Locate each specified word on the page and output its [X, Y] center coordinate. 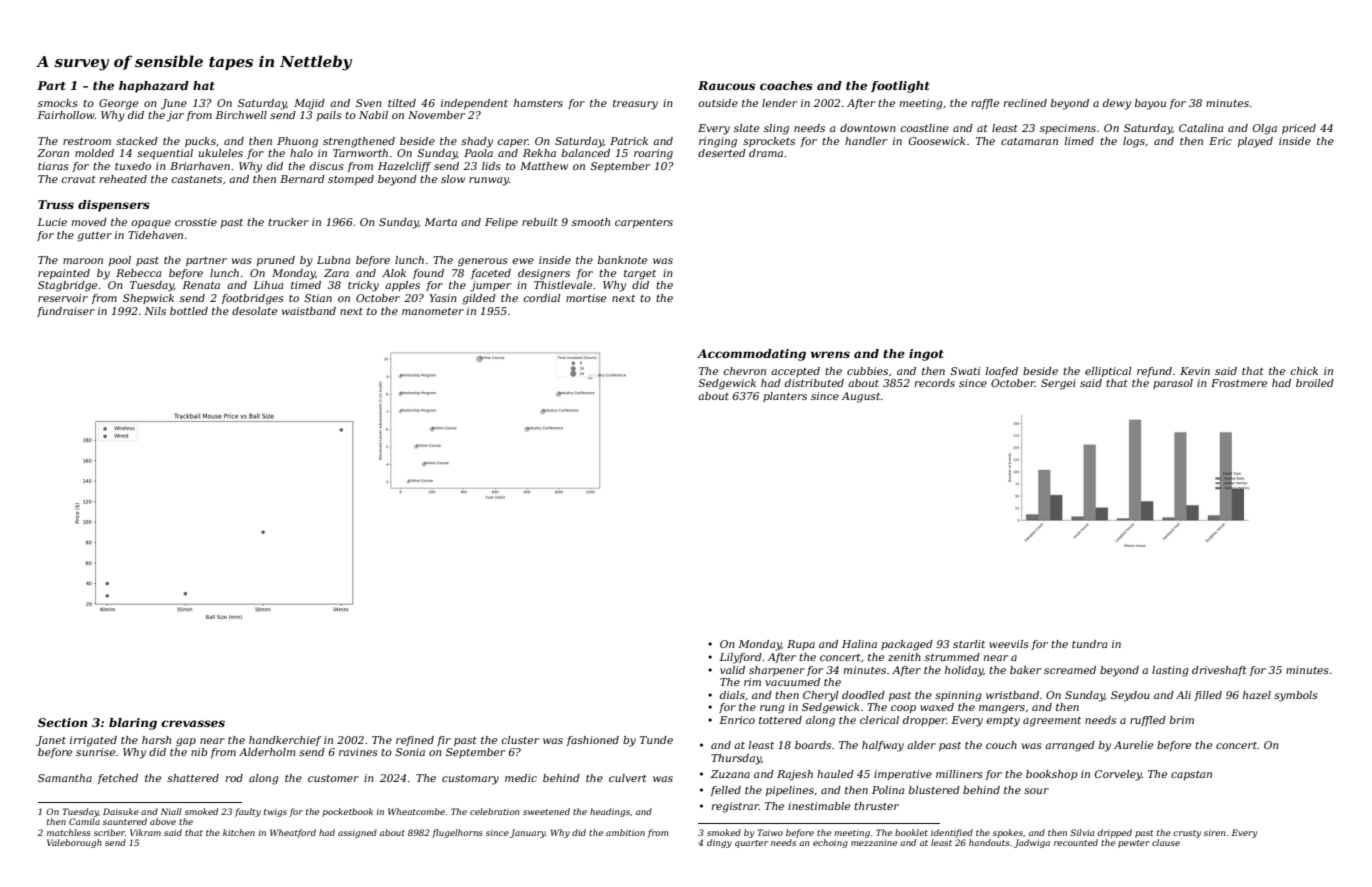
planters [785, 397]
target [640, 275]
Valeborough [74, 843]
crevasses [193, 723]
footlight [900, 87]
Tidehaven [155, 235]
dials [732, 695]
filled [1208, 696]
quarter [751, 844]
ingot [926, 355]
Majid [309, 104]
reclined [1025, 103]
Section [62, 722]
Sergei [1058, 384]
